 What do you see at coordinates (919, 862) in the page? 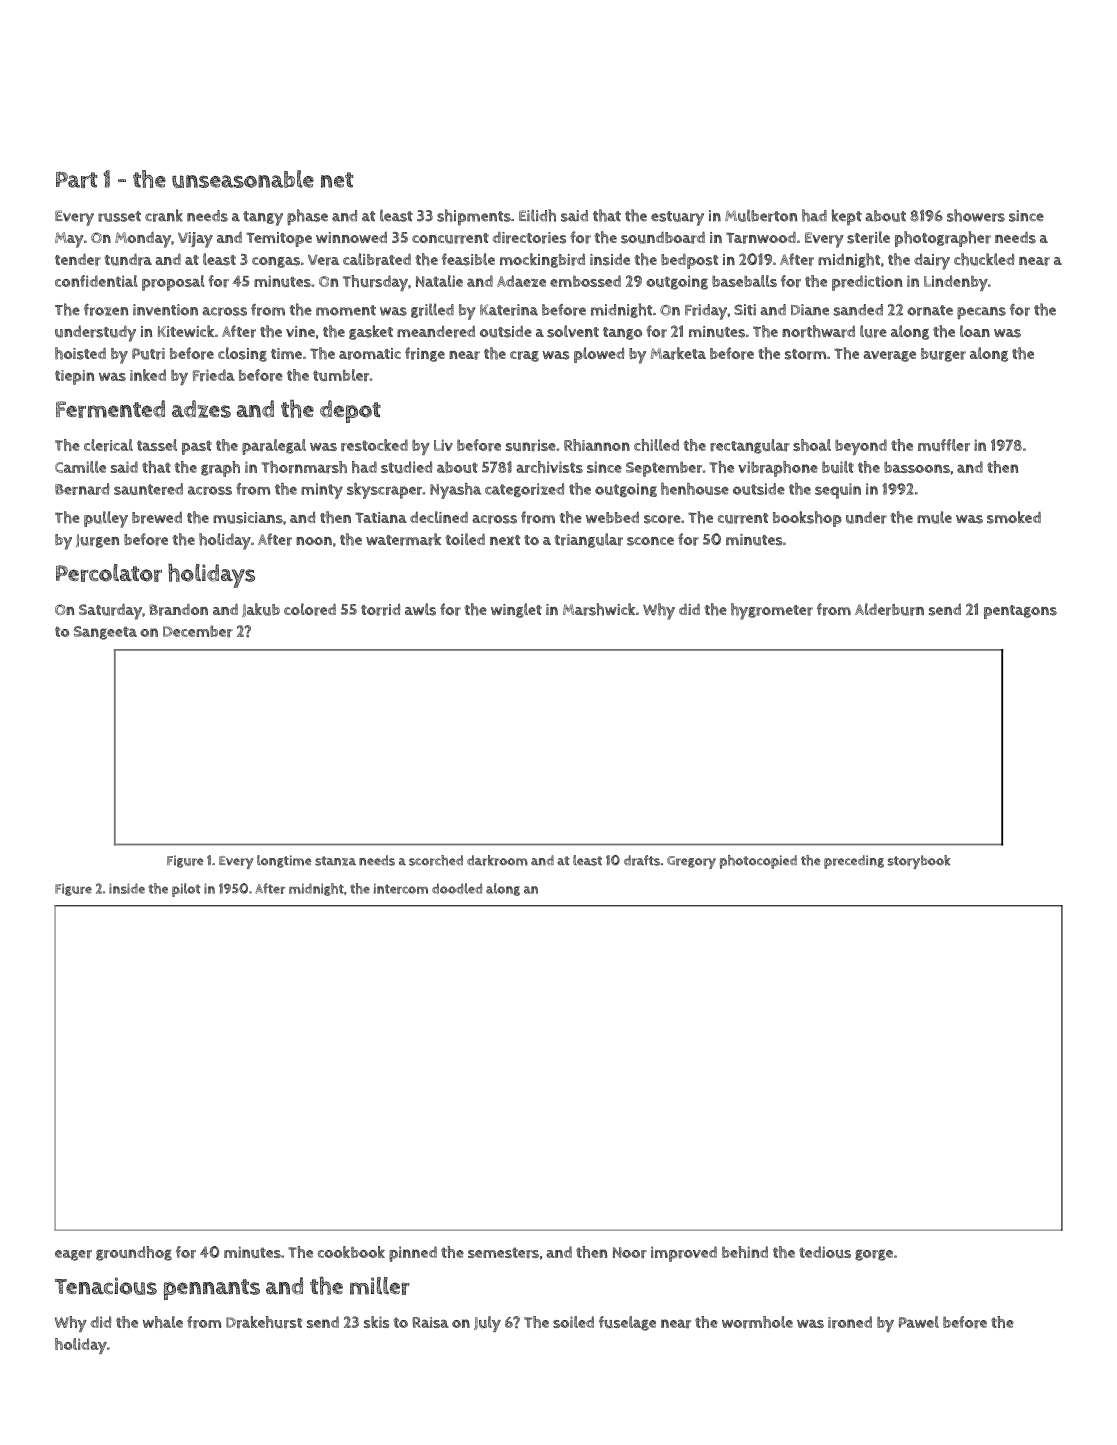
I see `storybook` at bounding box center [919, 862].
